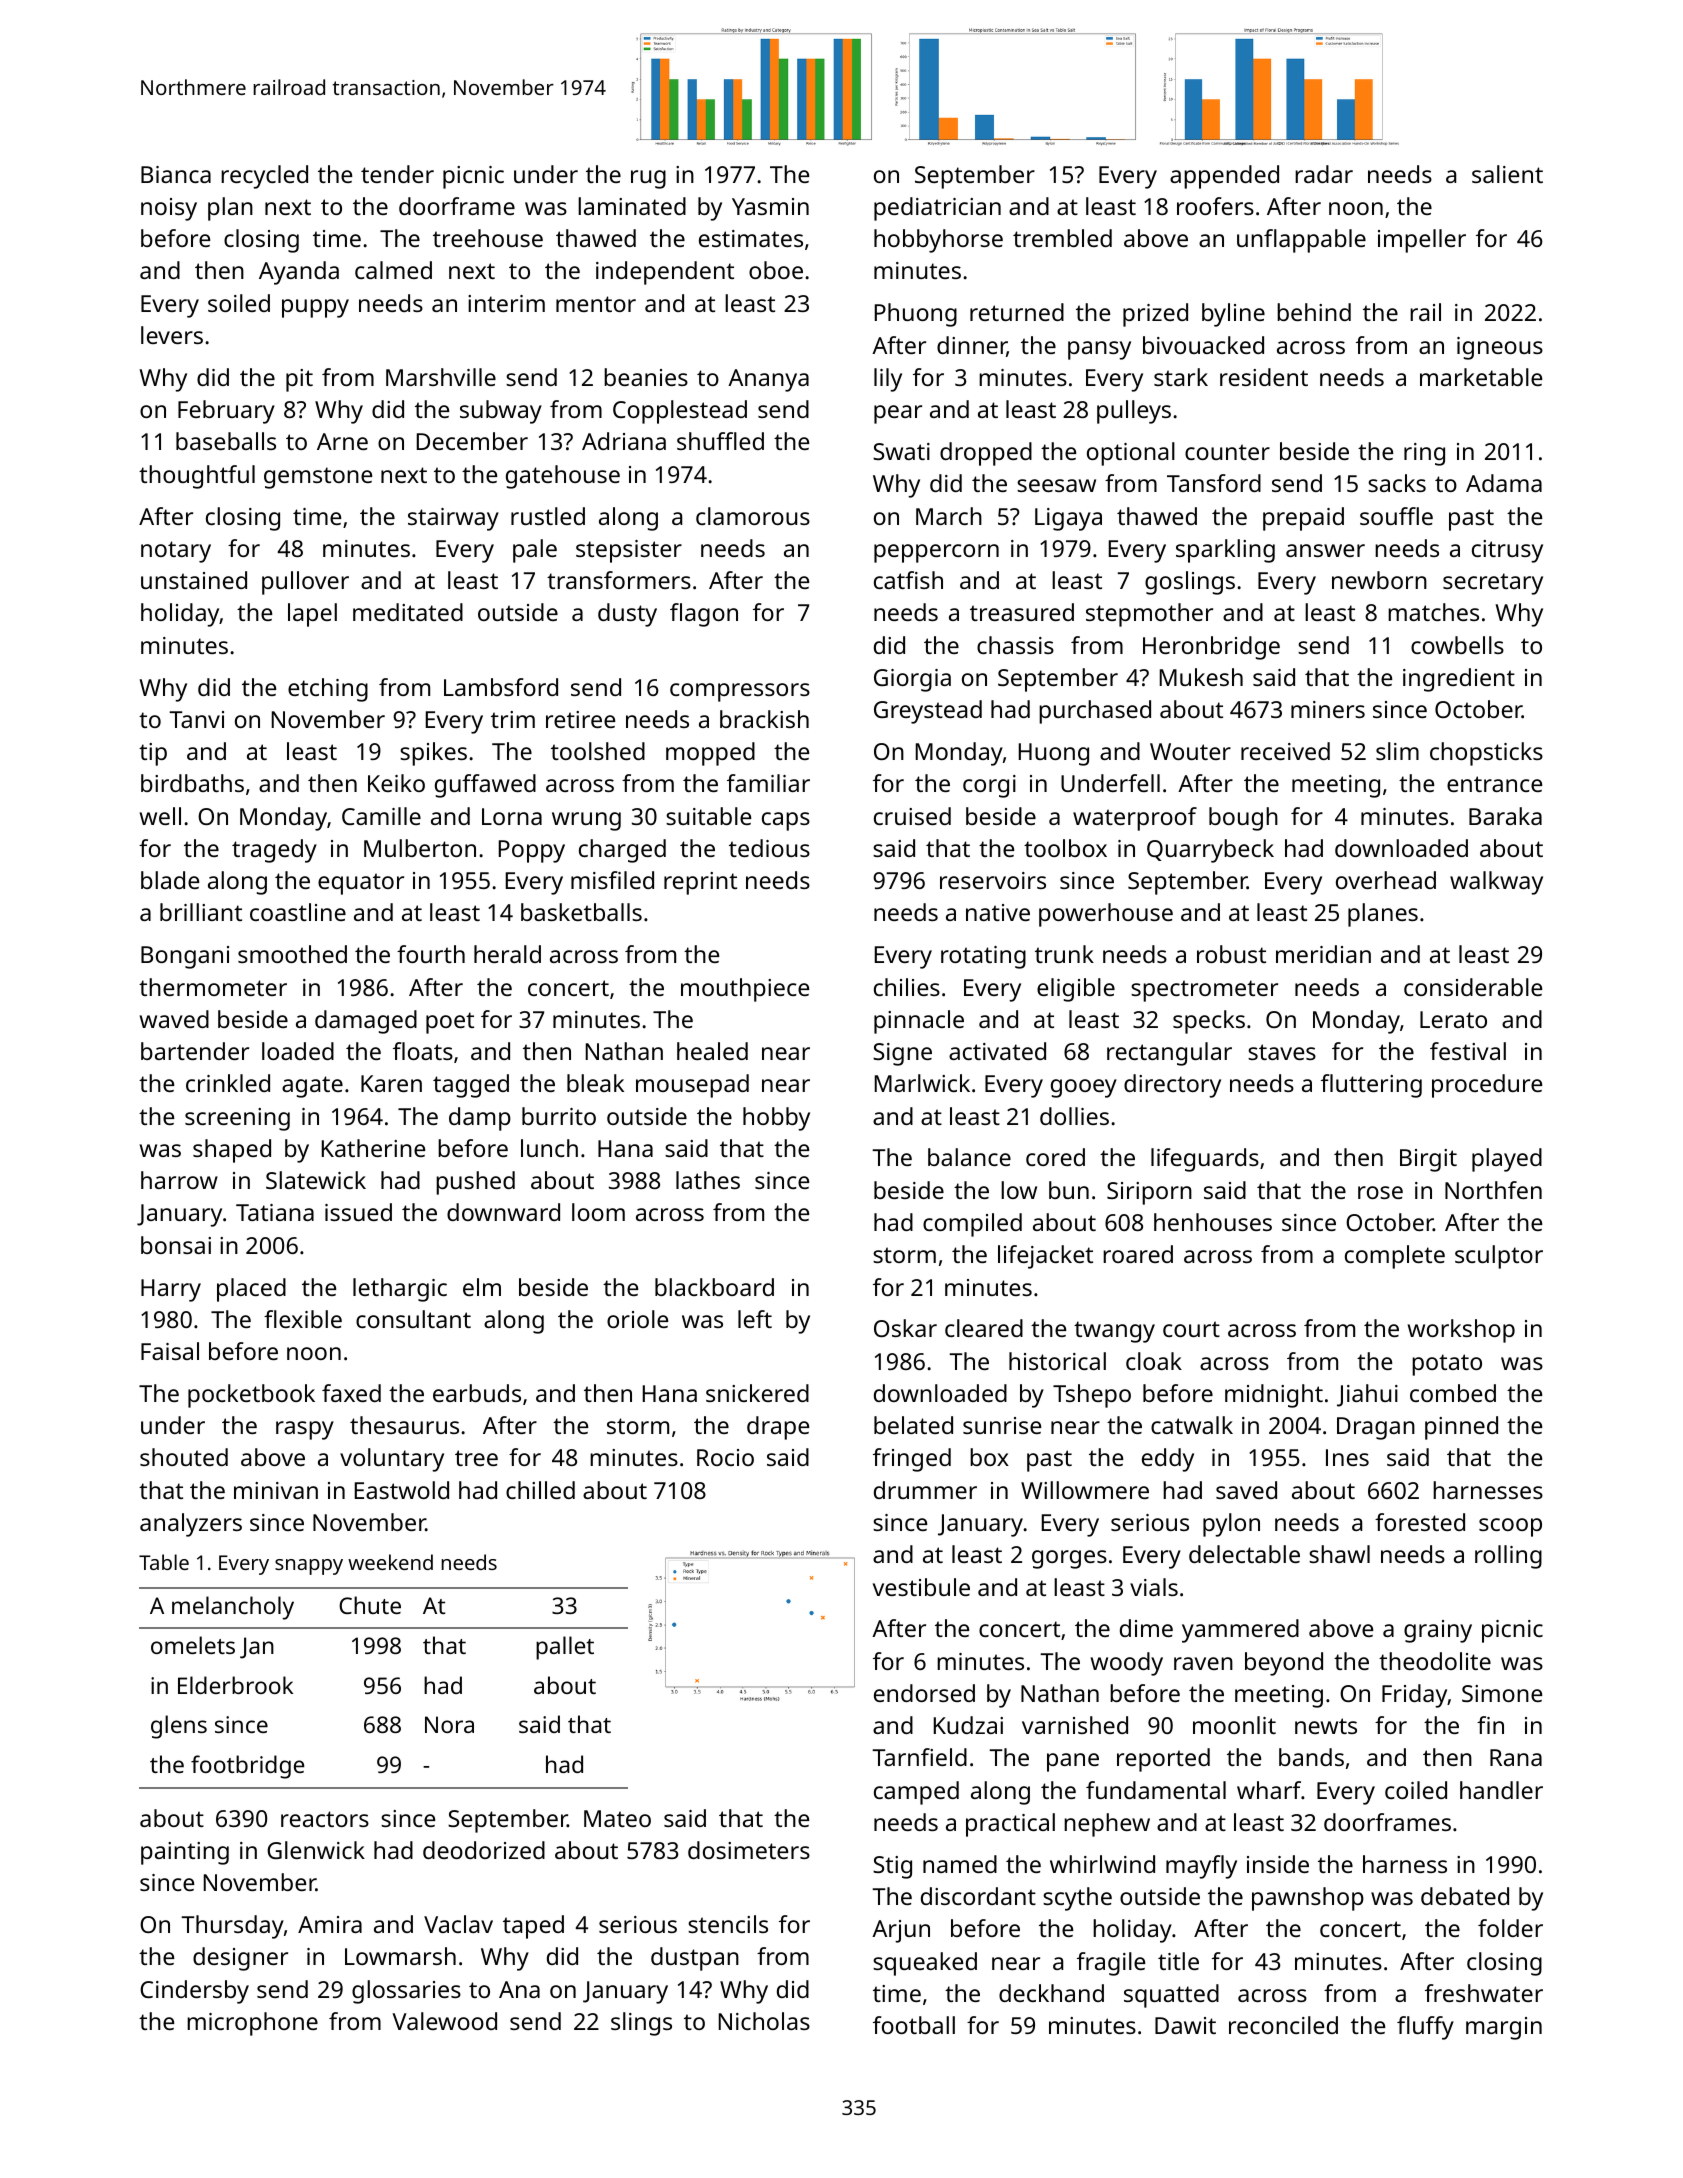  Describe the element at coordinates (1017, 312) in the screenshot. I see `returned` at that location.
